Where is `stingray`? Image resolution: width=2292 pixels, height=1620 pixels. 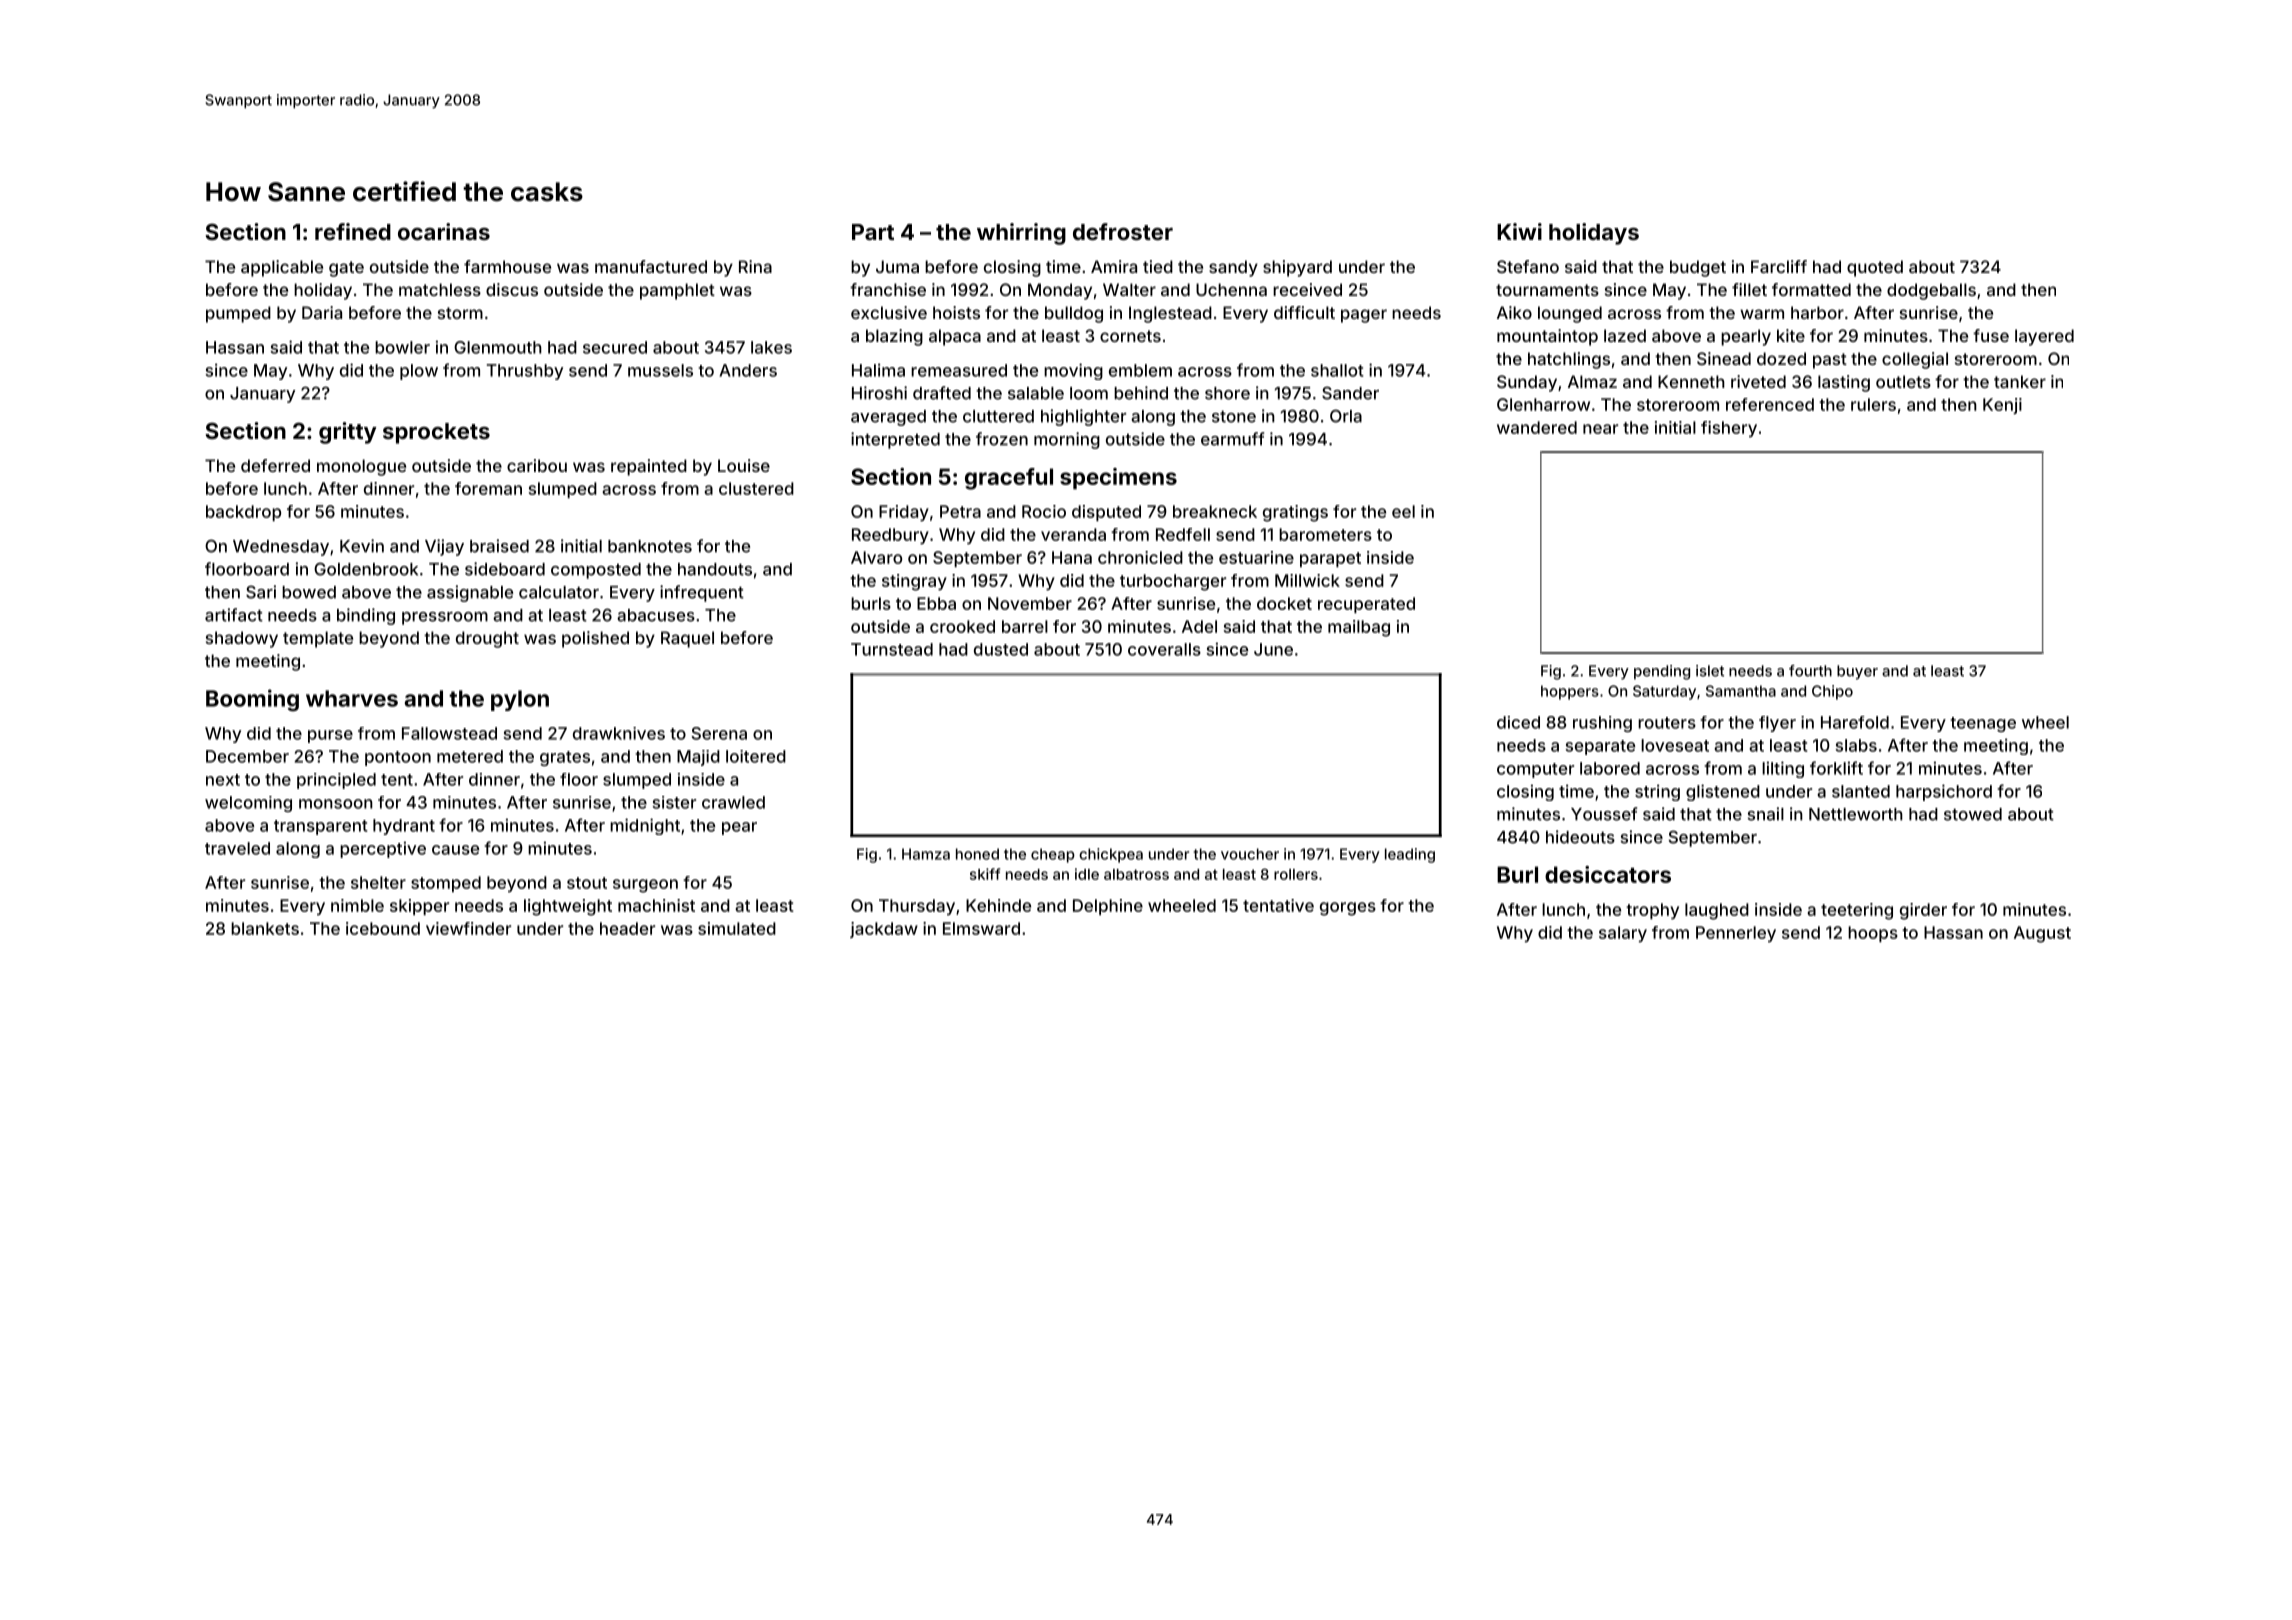 stingray is located at coordinates (914, 582).
